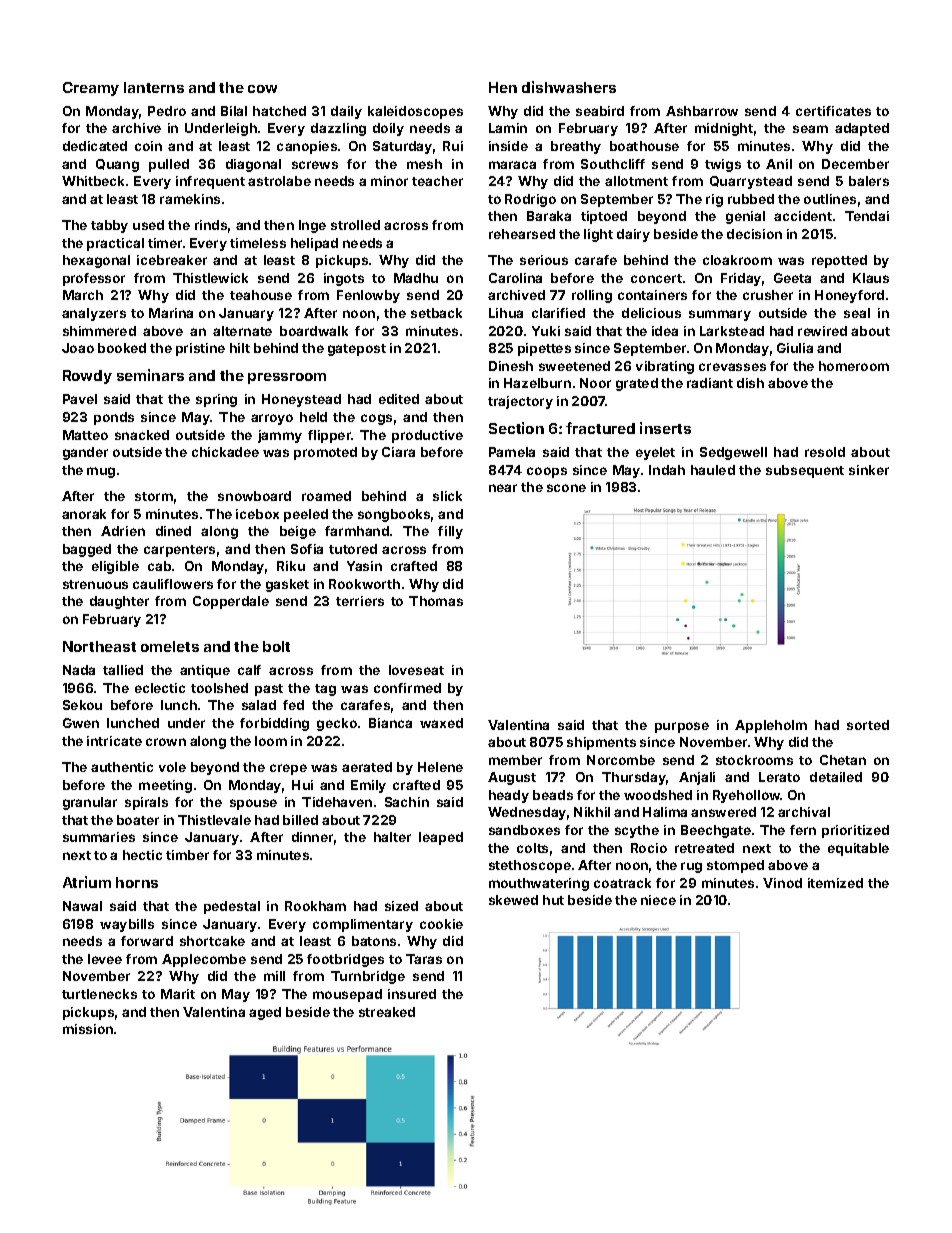  I want to click on certificates, so click(833, 111).
